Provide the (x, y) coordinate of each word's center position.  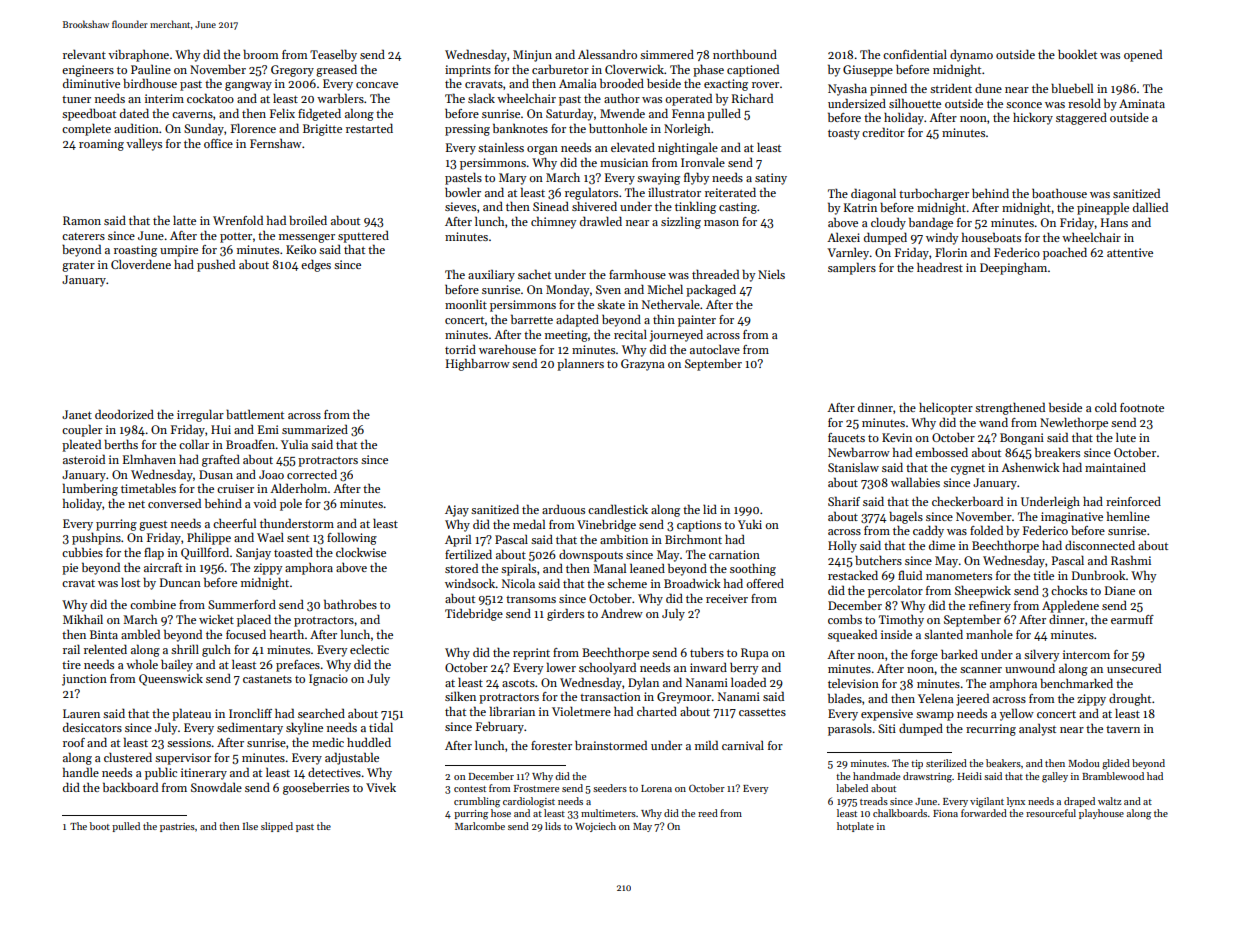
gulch (216, 651)
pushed (216, 265)
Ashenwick (1030, 467)
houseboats (991, 237)
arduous (563, 509)
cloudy (888, 223)
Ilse (250, 826)
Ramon (82, 220)
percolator (895, 591)
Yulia (294, 444)
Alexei (843, 237)
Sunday (204, 129)
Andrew (622, 613)
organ (542, 150)
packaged (711, 291)
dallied (1150, 207)
